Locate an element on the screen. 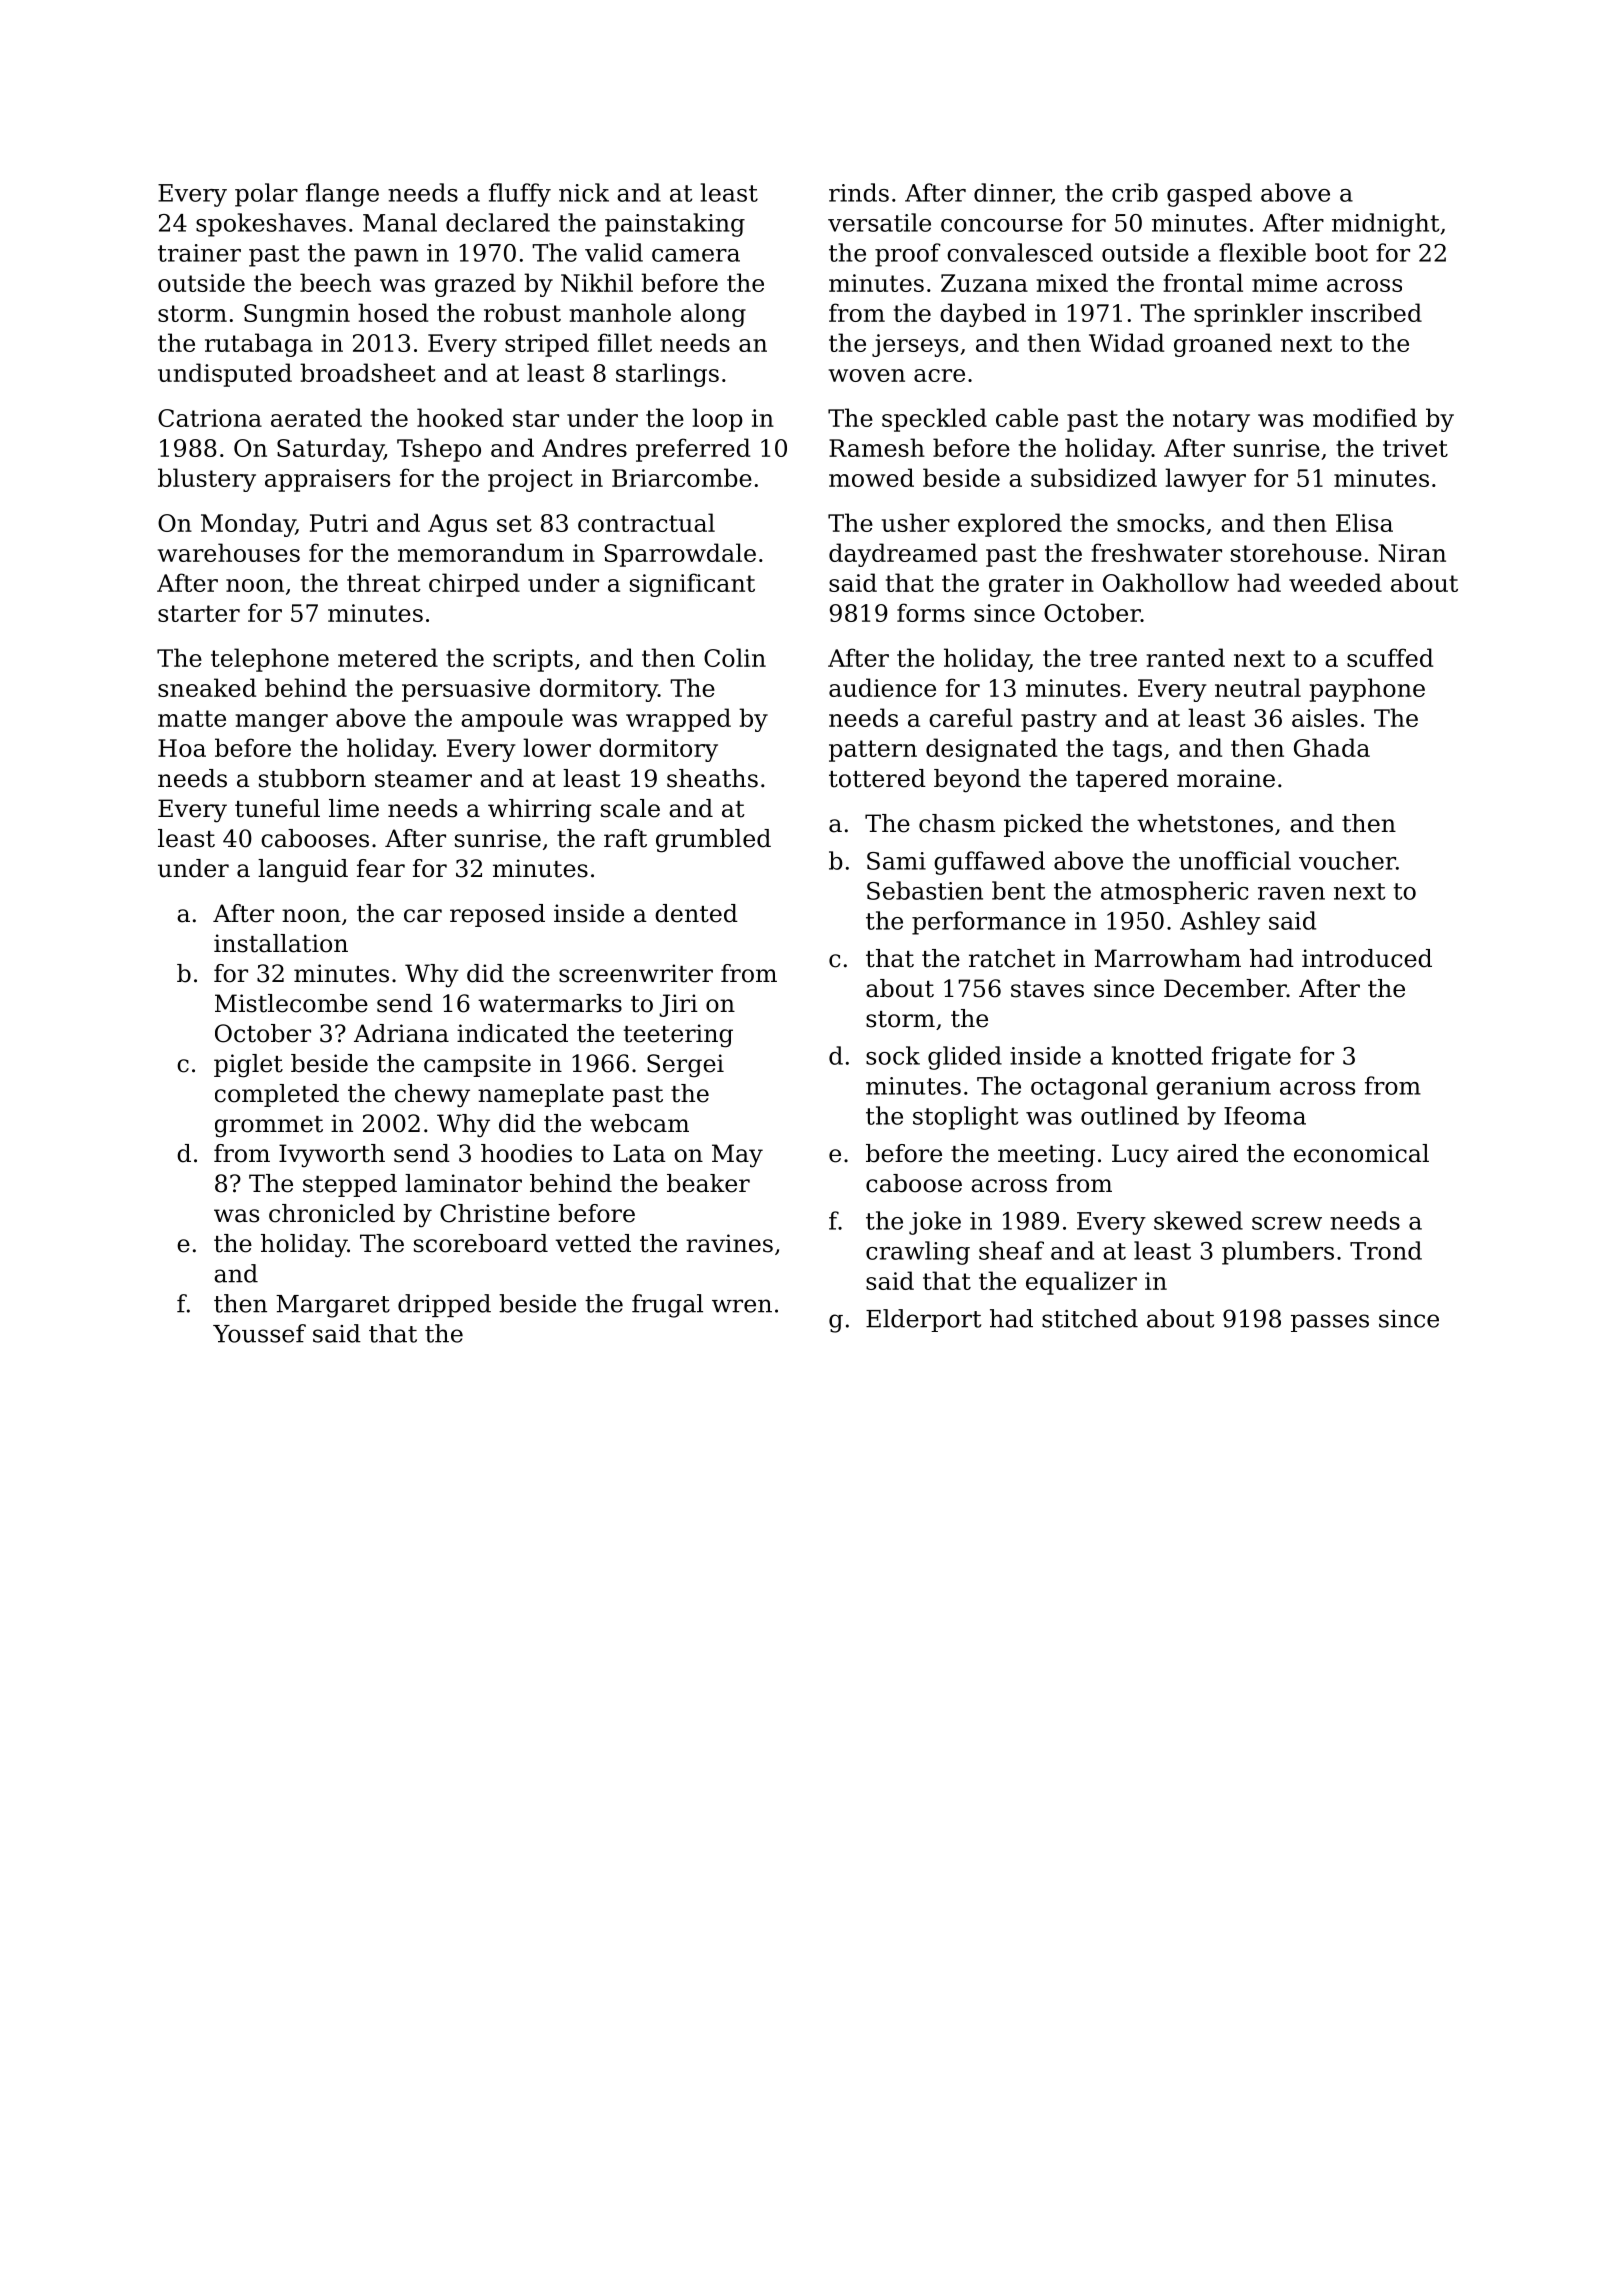  chasm is located at coordinates (957, 823).
